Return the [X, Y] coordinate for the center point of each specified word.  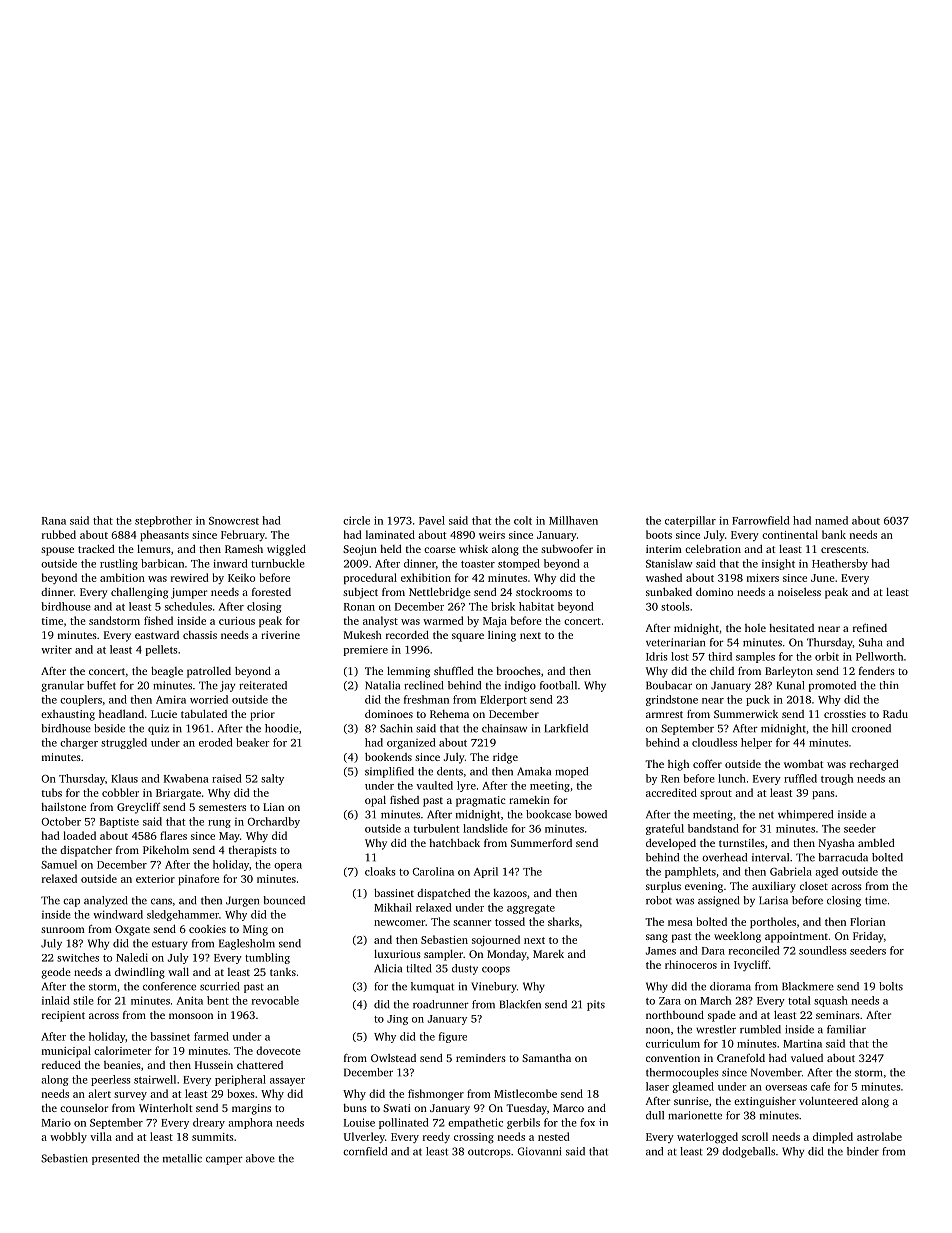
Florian [867, 921]
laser [657, 1086]
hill [839, 728]
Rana [54, 521]
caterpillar [690, 521]
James [661, 951]
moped [571, 772]
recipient [63, 1016]
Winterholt [165, 1108]
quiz [158, 729]
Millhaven [573, 520]
